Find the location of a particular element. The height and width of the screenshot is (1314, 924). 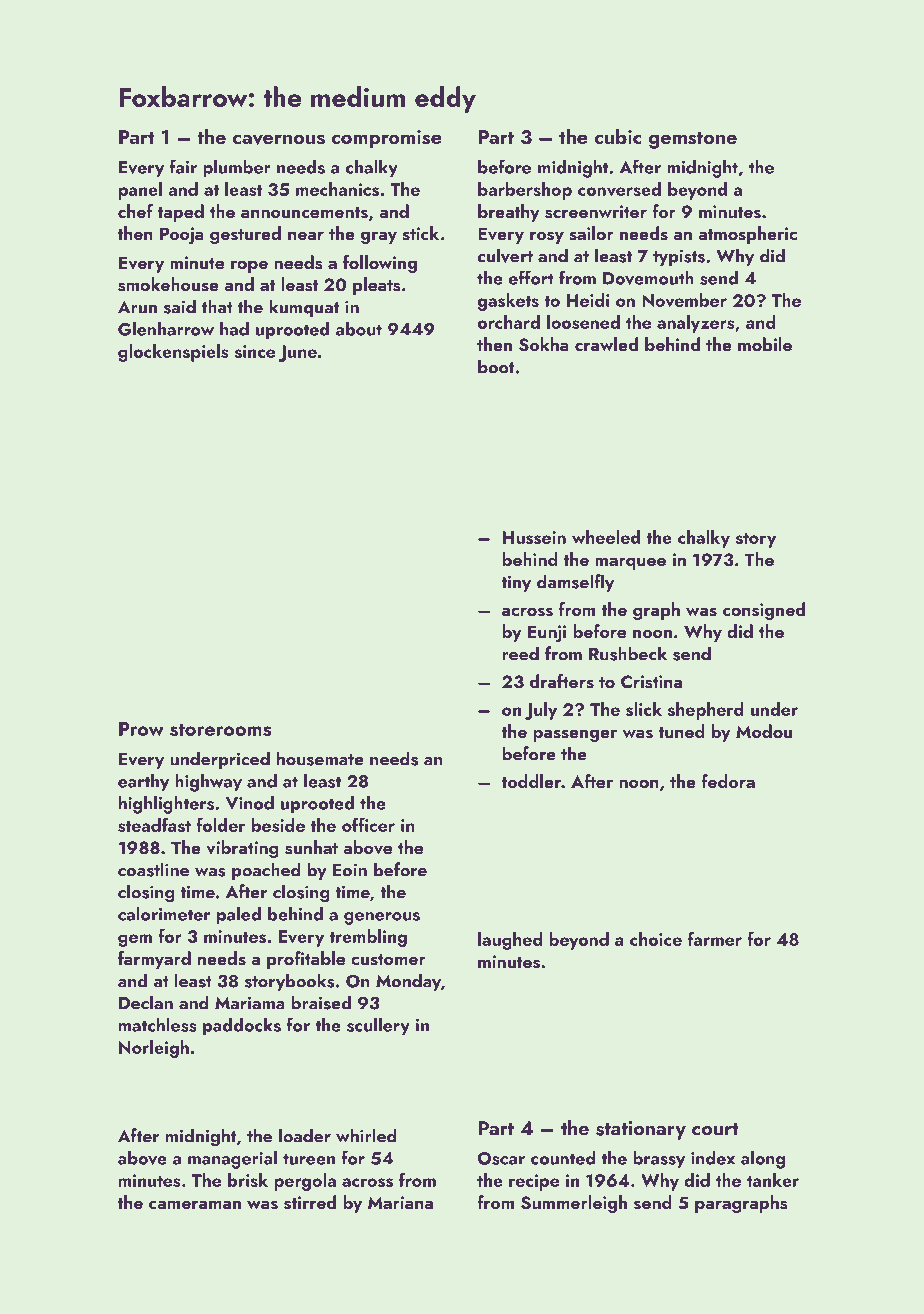

storerooms is located at coordinates (220, 729).
